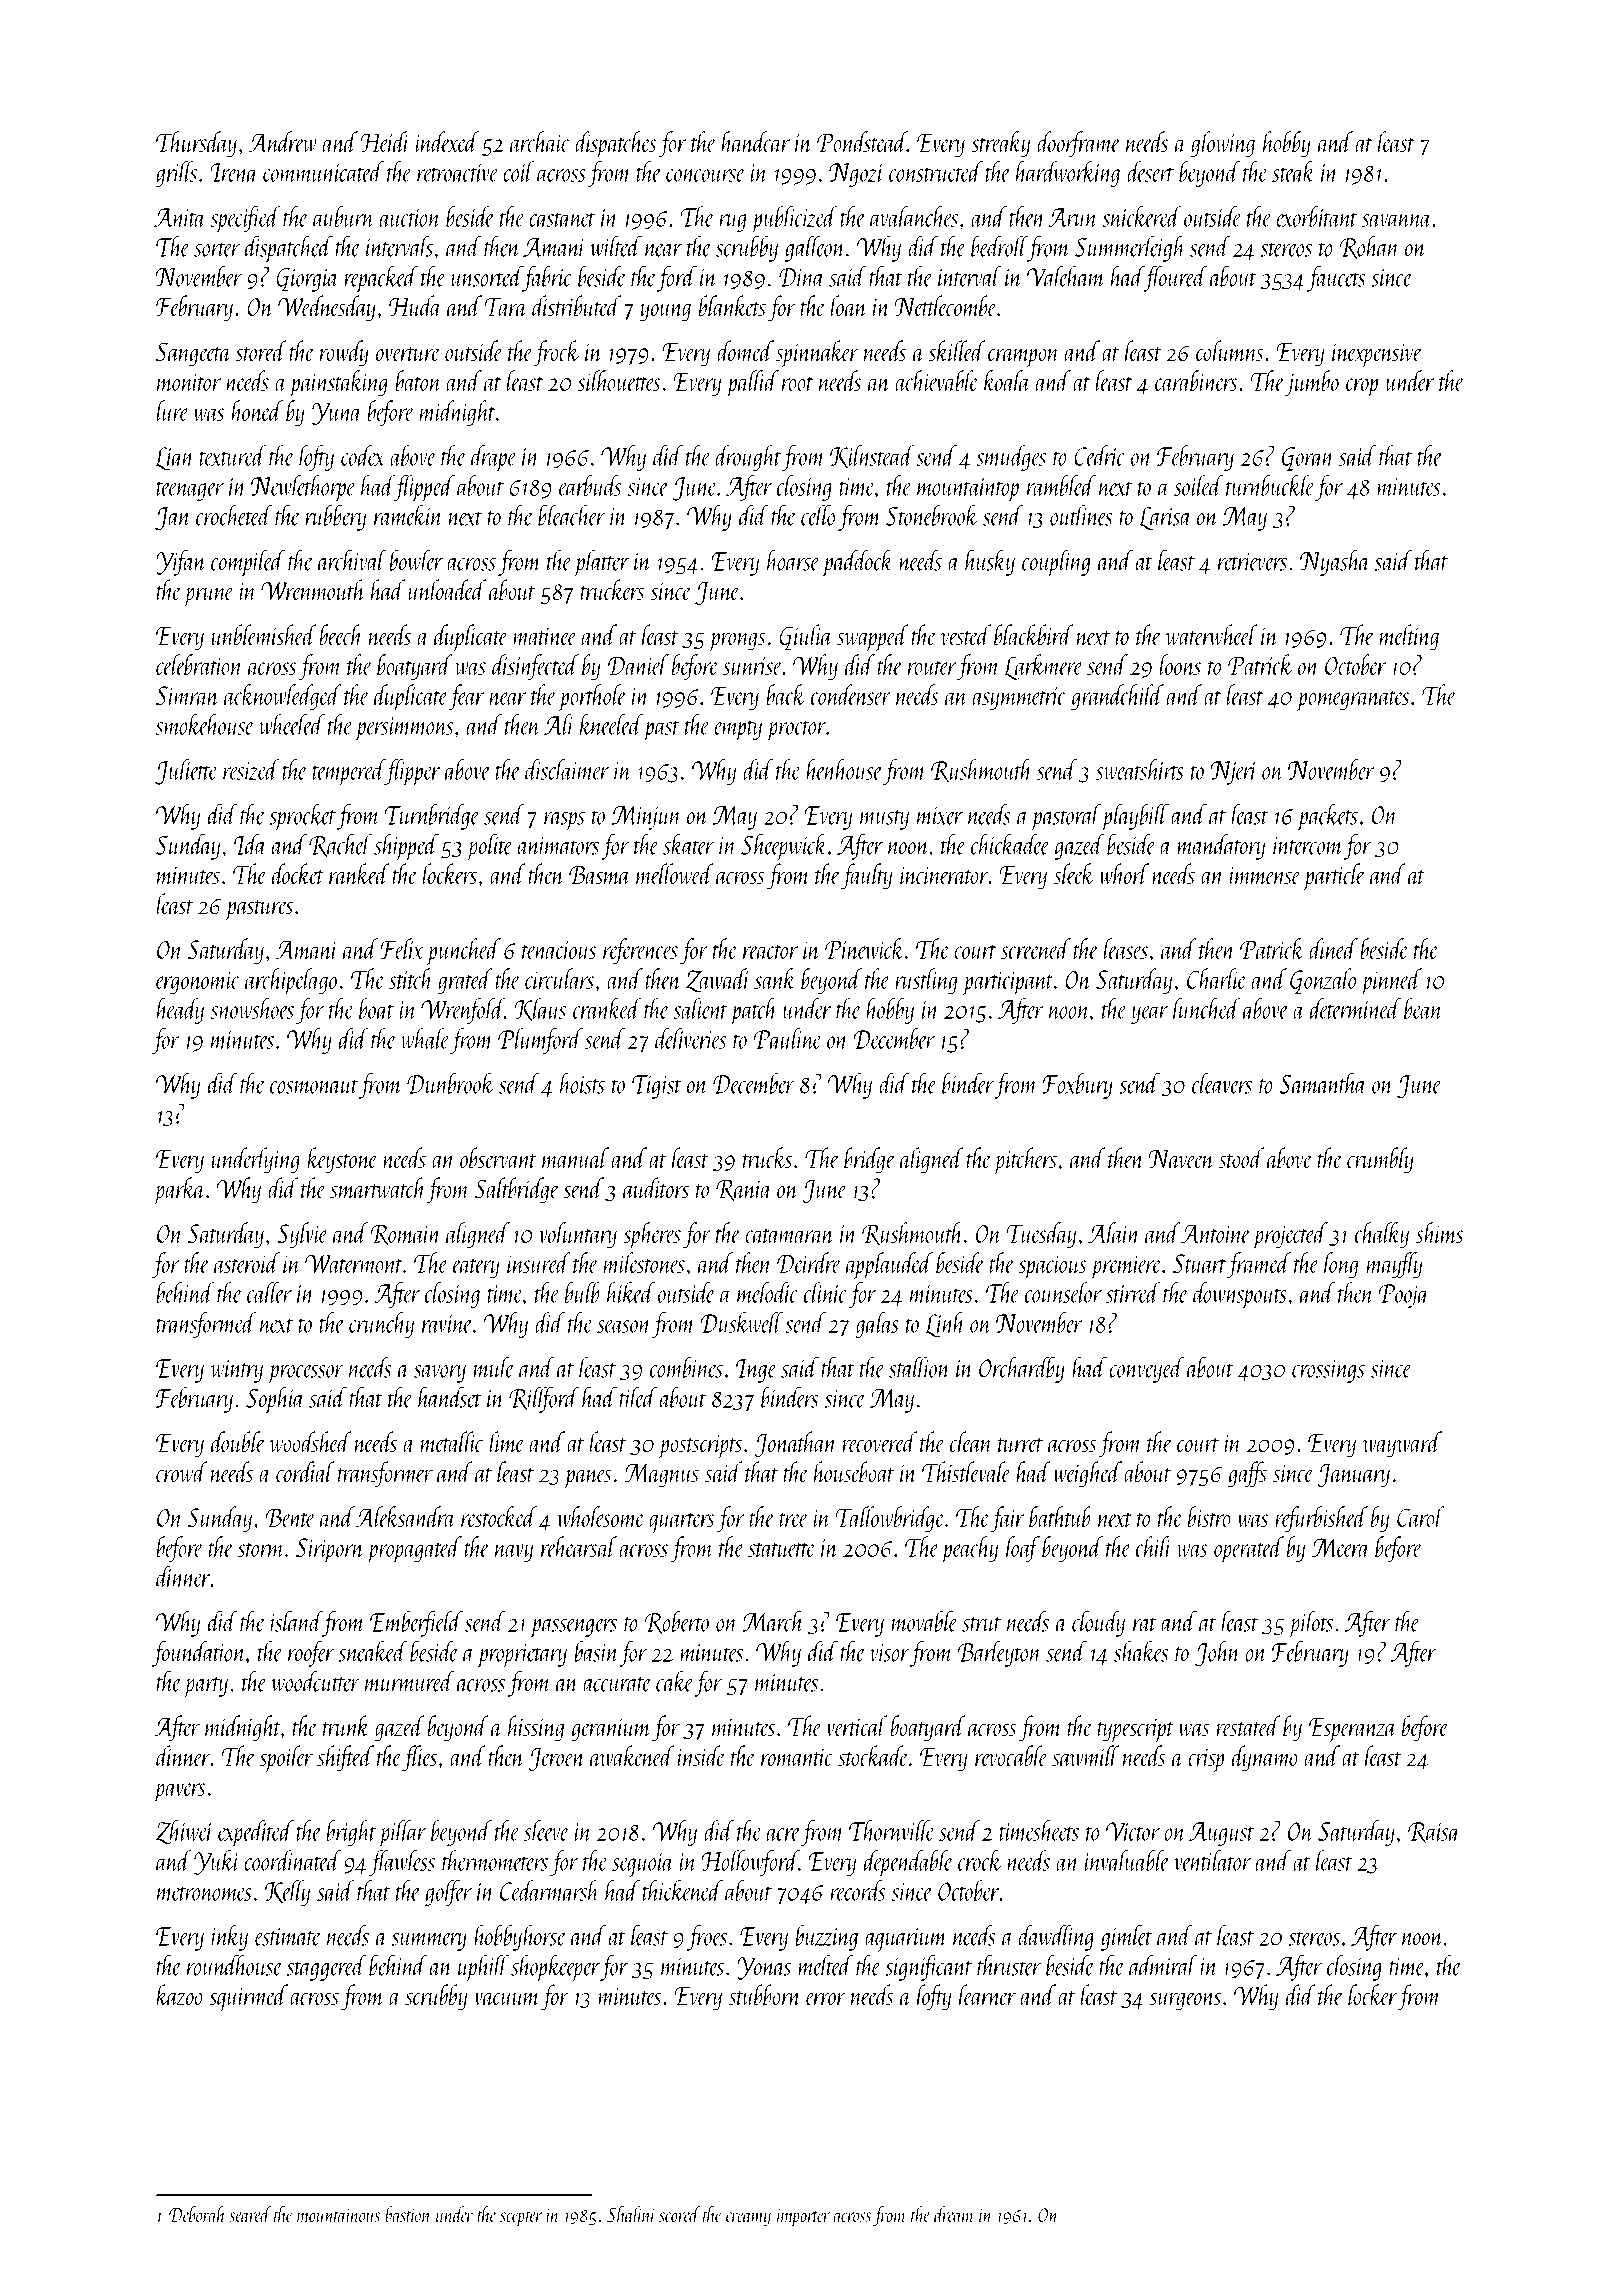 Image resolution: width=1620 pixels, height=2292 pixels. What do you see at coordinates (1423, 1008) in the image?
I see `bean` at bounding box center [1423, 1008].
